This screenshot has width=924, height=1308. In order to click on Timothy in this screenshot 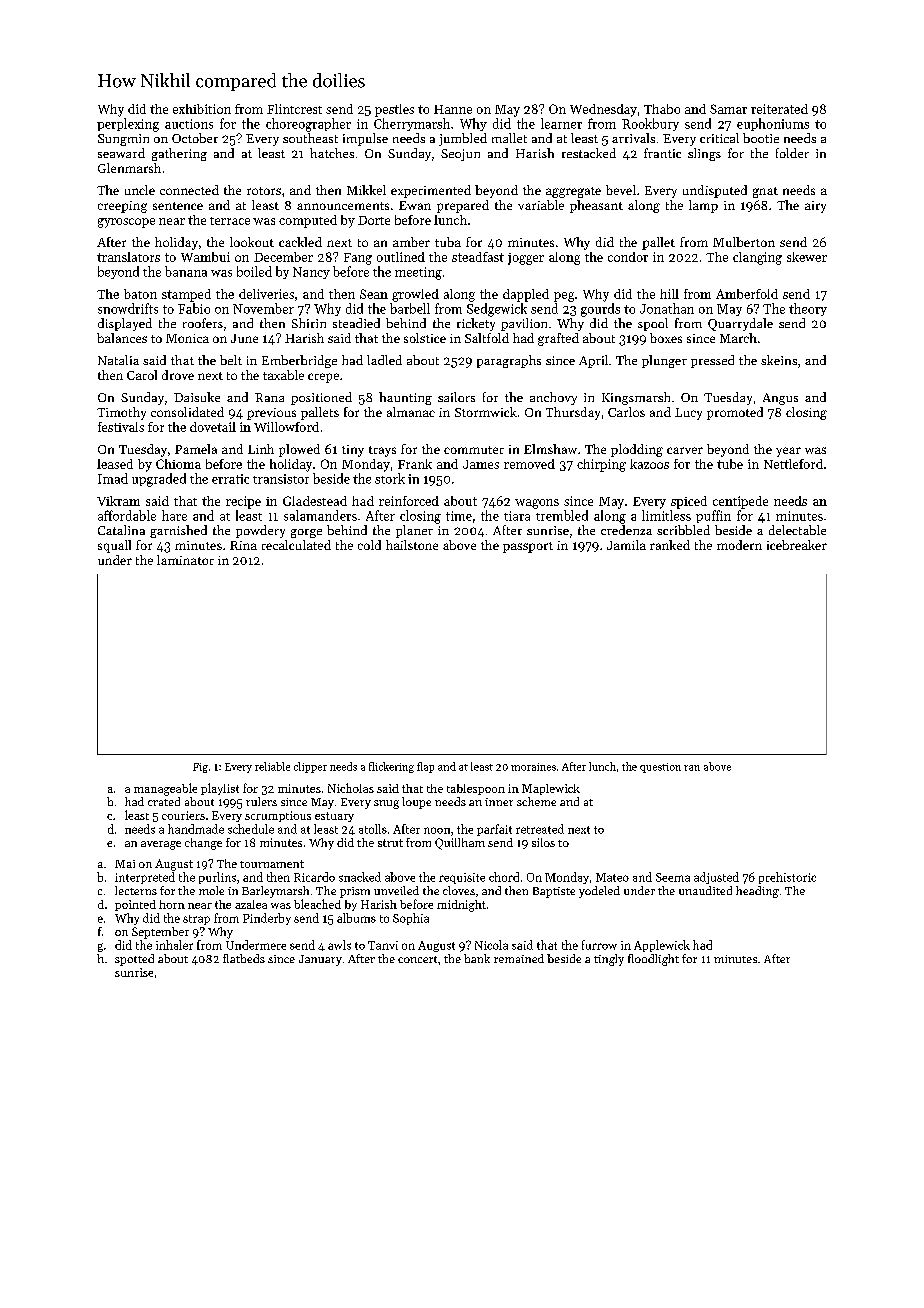, I will do `click(121, 413)`.
